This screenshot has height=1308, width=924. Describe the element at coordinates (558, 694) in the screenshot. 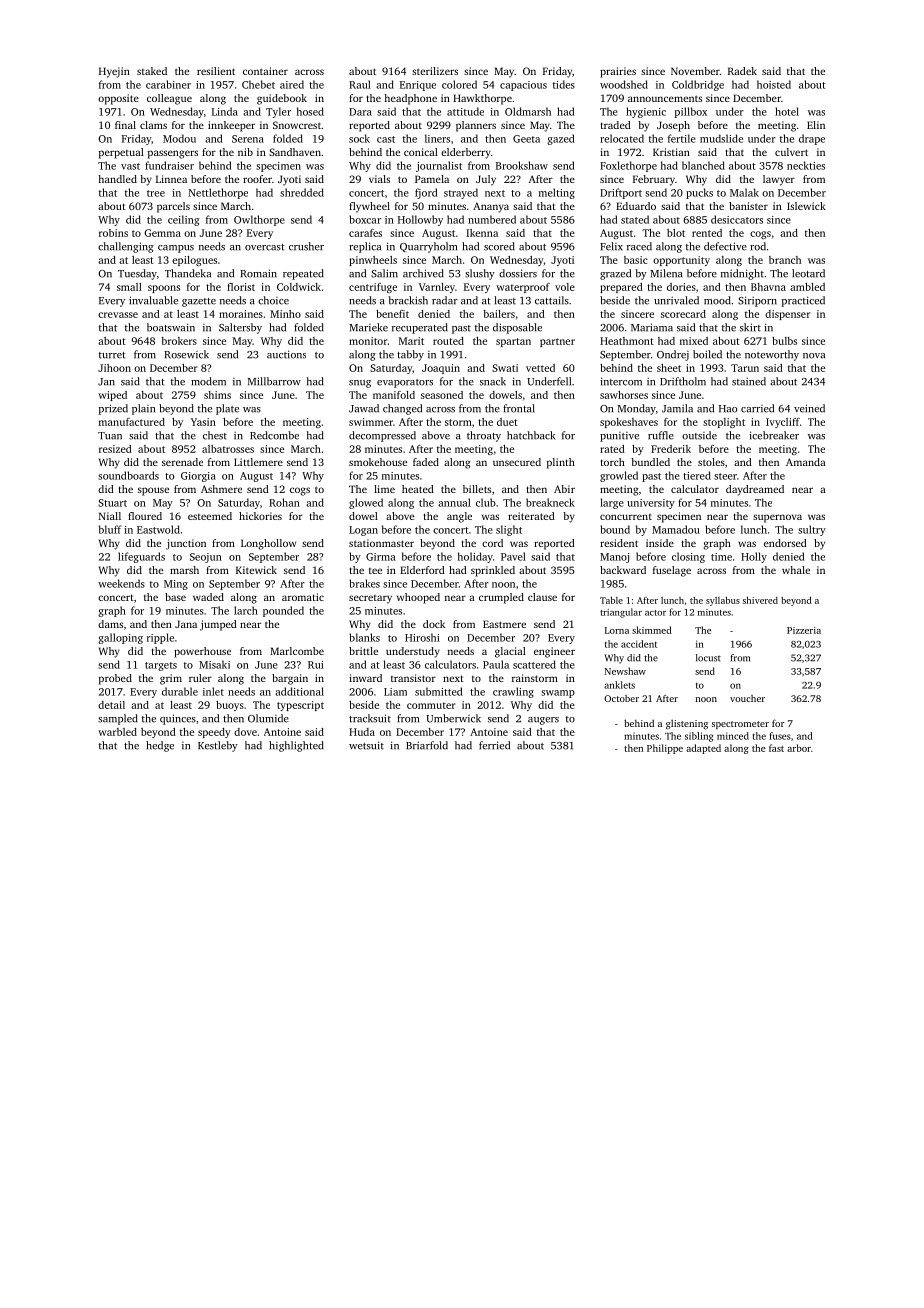

I see `swamp` at that location.
